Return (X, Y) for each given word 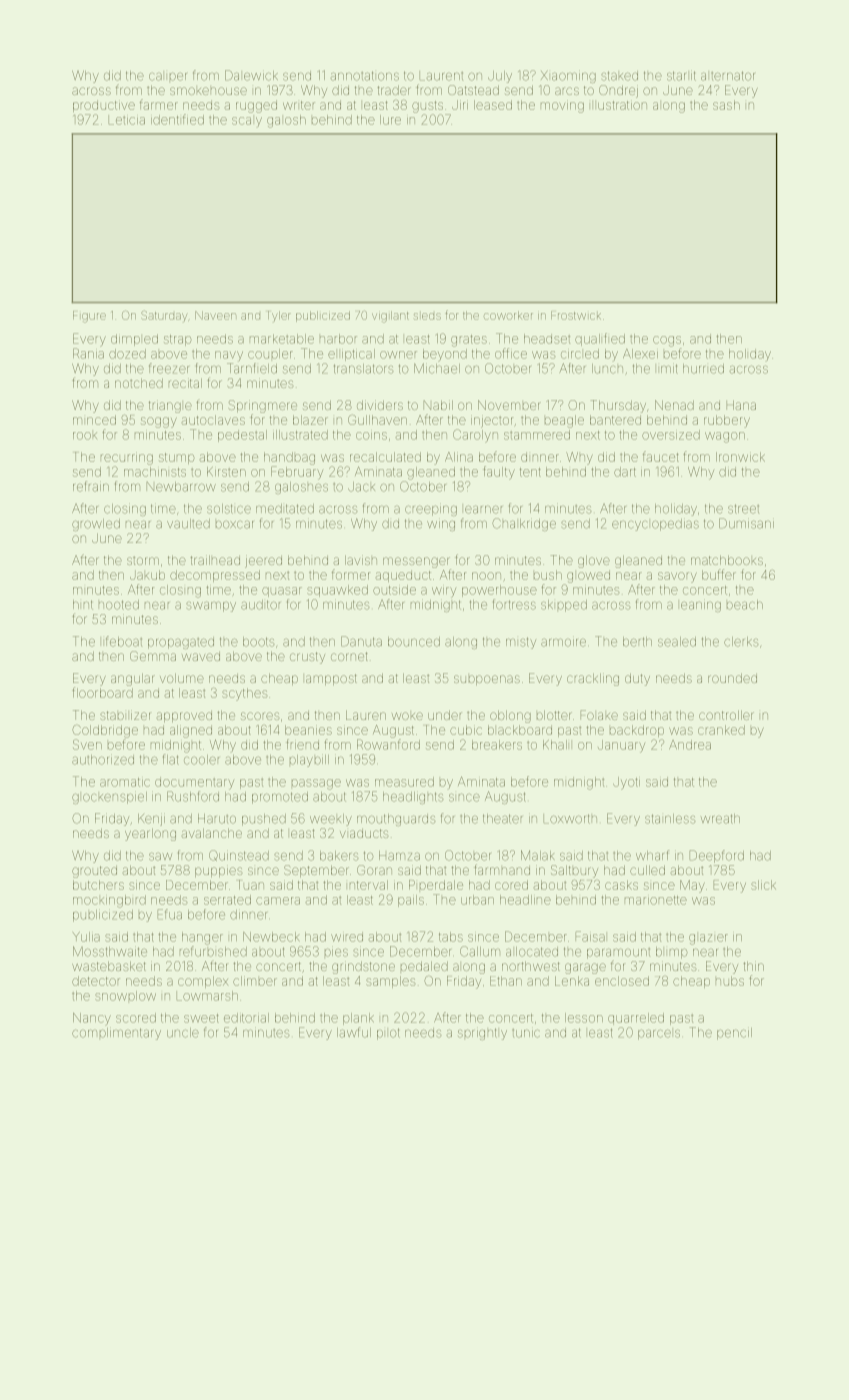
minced (94, 420)
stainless (670, 819)
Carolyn (475, 436)
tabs (451, 937)
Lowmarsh (207, 996)
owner (398, 355)
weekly (331, 820)
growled (96, 525)
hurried (703, 369)
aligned (191, 731)
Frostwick (576, 315)
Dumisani (746, 523)
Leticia (127, 121)
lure (390, 120)
